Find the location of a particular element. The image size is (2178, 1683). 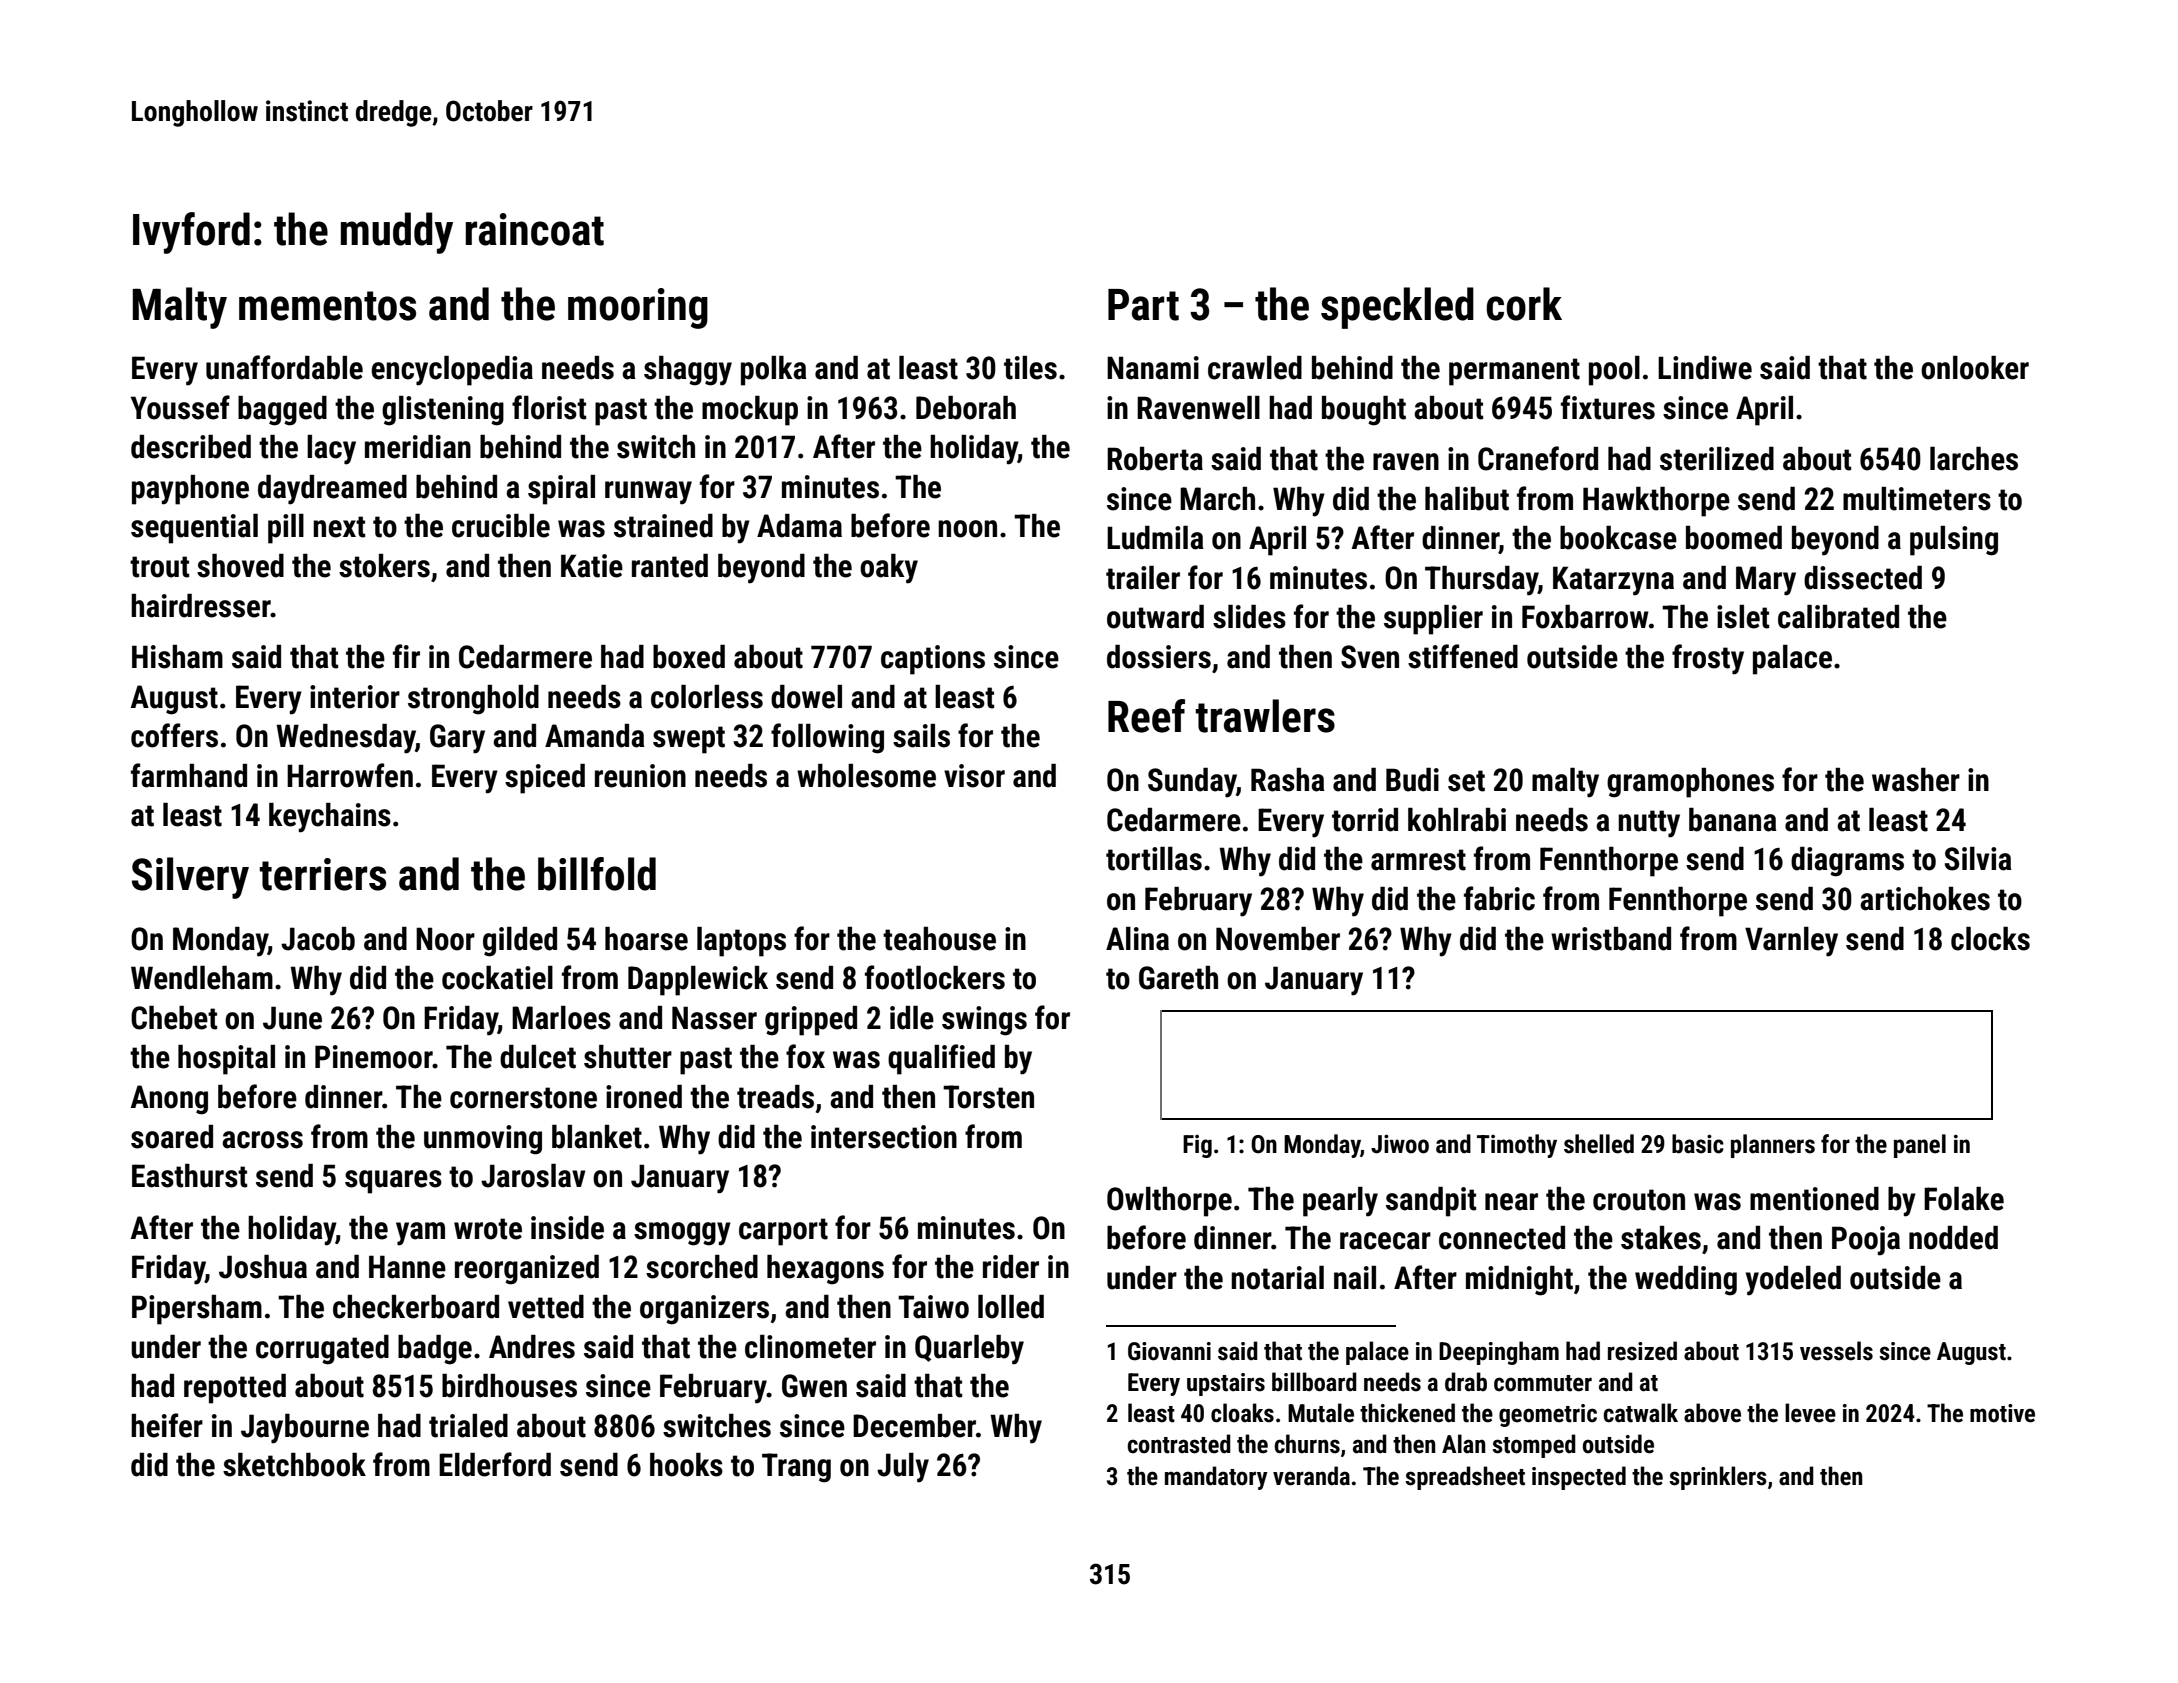

sketchbook is located at coordinates (294, 1465).
